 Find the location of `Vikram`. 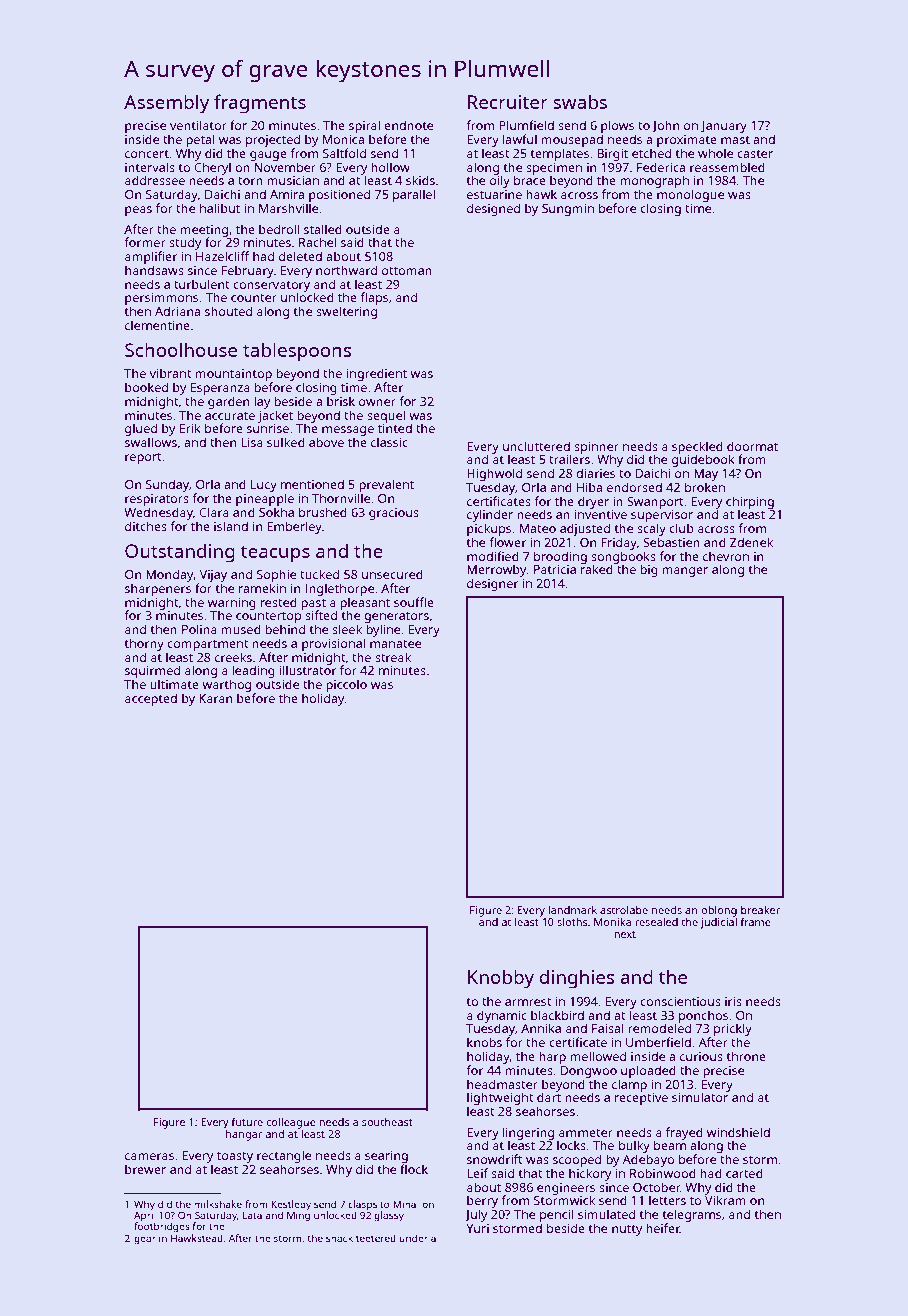

Vikram is located at coordinates (725, 1200).
